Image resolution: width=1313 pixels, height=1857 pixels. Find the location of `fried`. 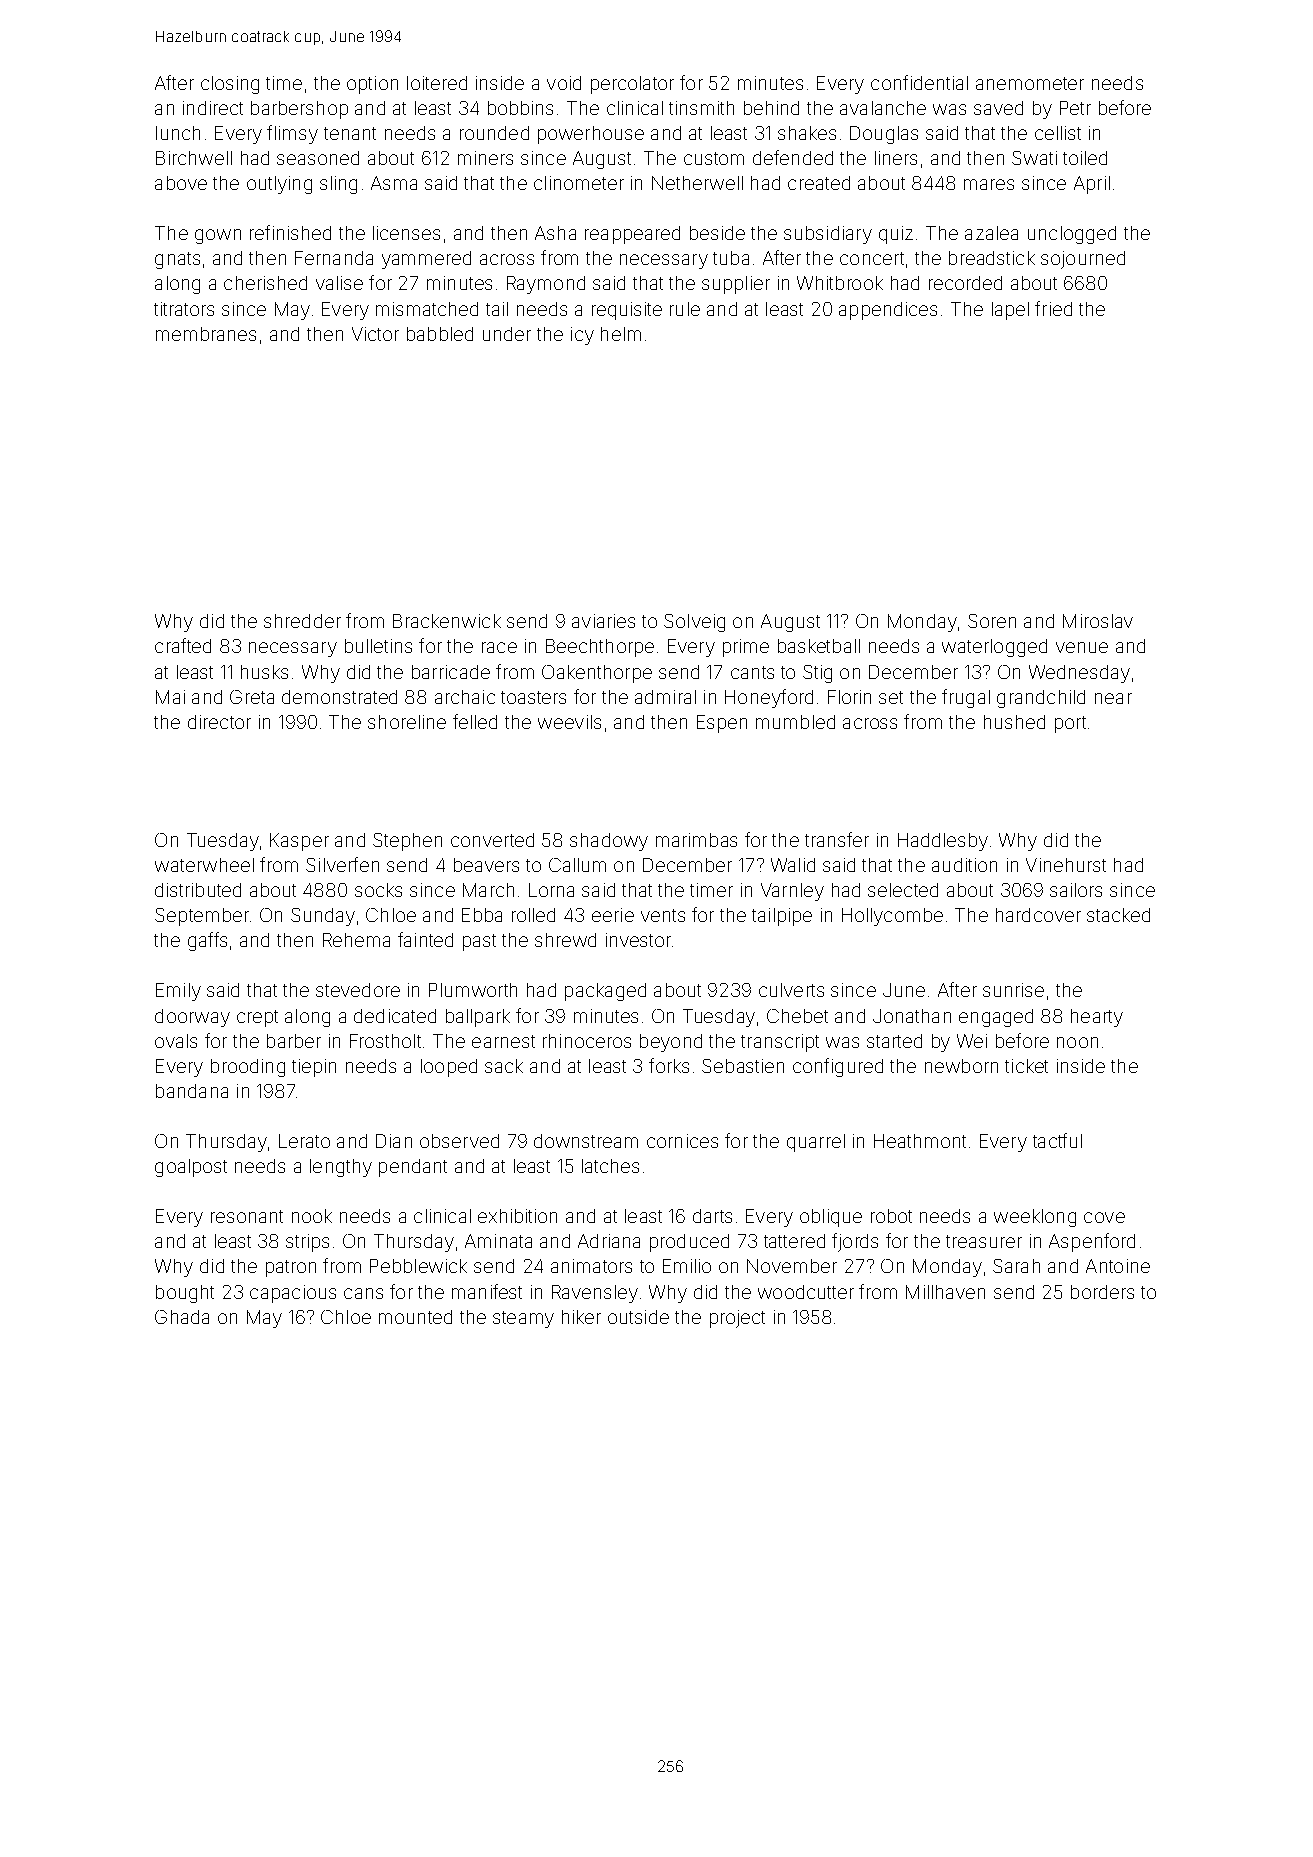

fried is located at coordinates (1053, 308).
